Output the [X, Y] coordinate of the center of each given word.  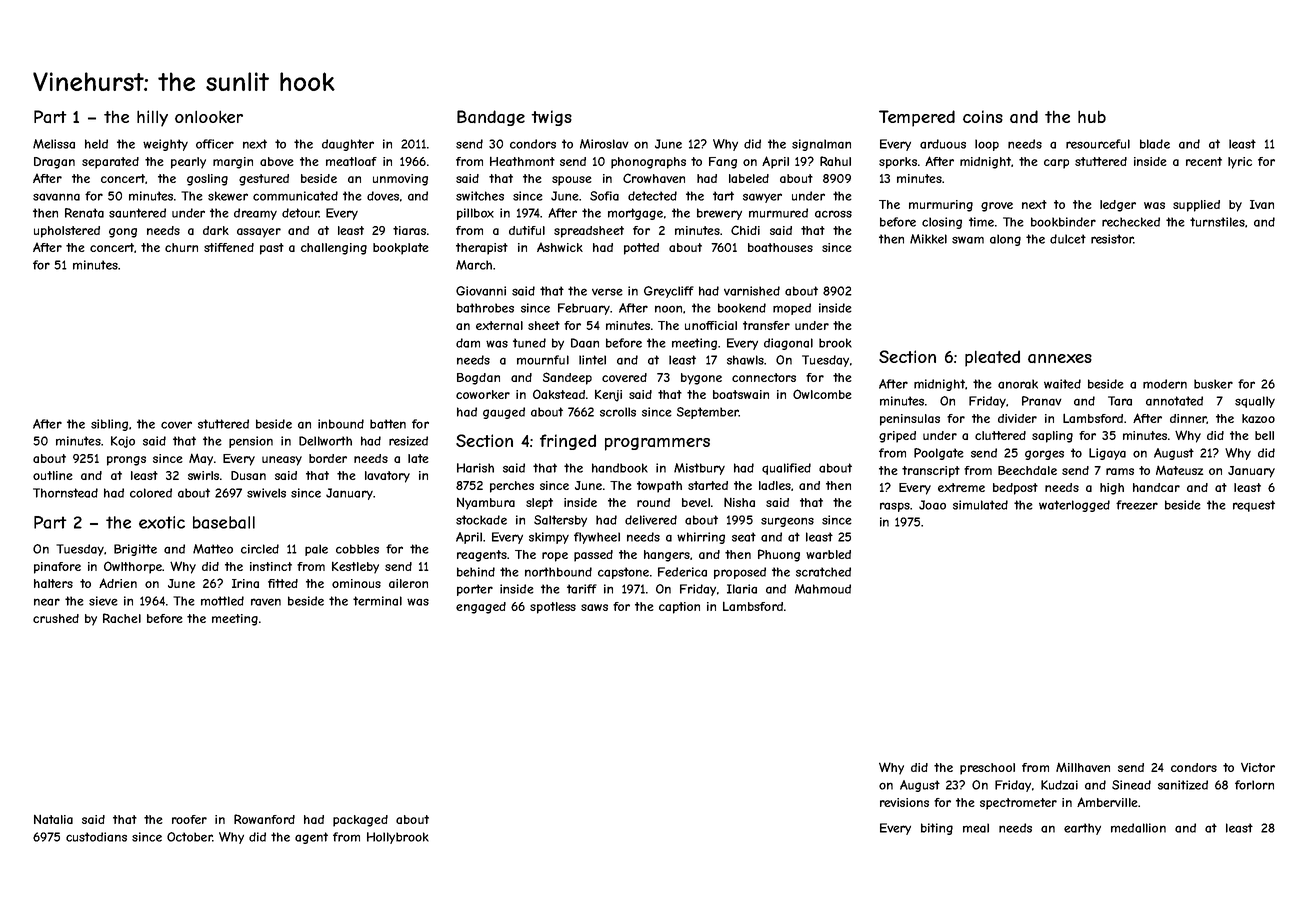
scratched [823, 572]
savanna [56, 197]
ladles [775, 485]
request [1254, 506]
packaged [360, 821]
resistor [1112, 239]
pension [251, 442]
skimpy [549, 538]
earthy [1082, 829]
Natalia [53, 819]
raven [266, 602]
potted [641, 249]
